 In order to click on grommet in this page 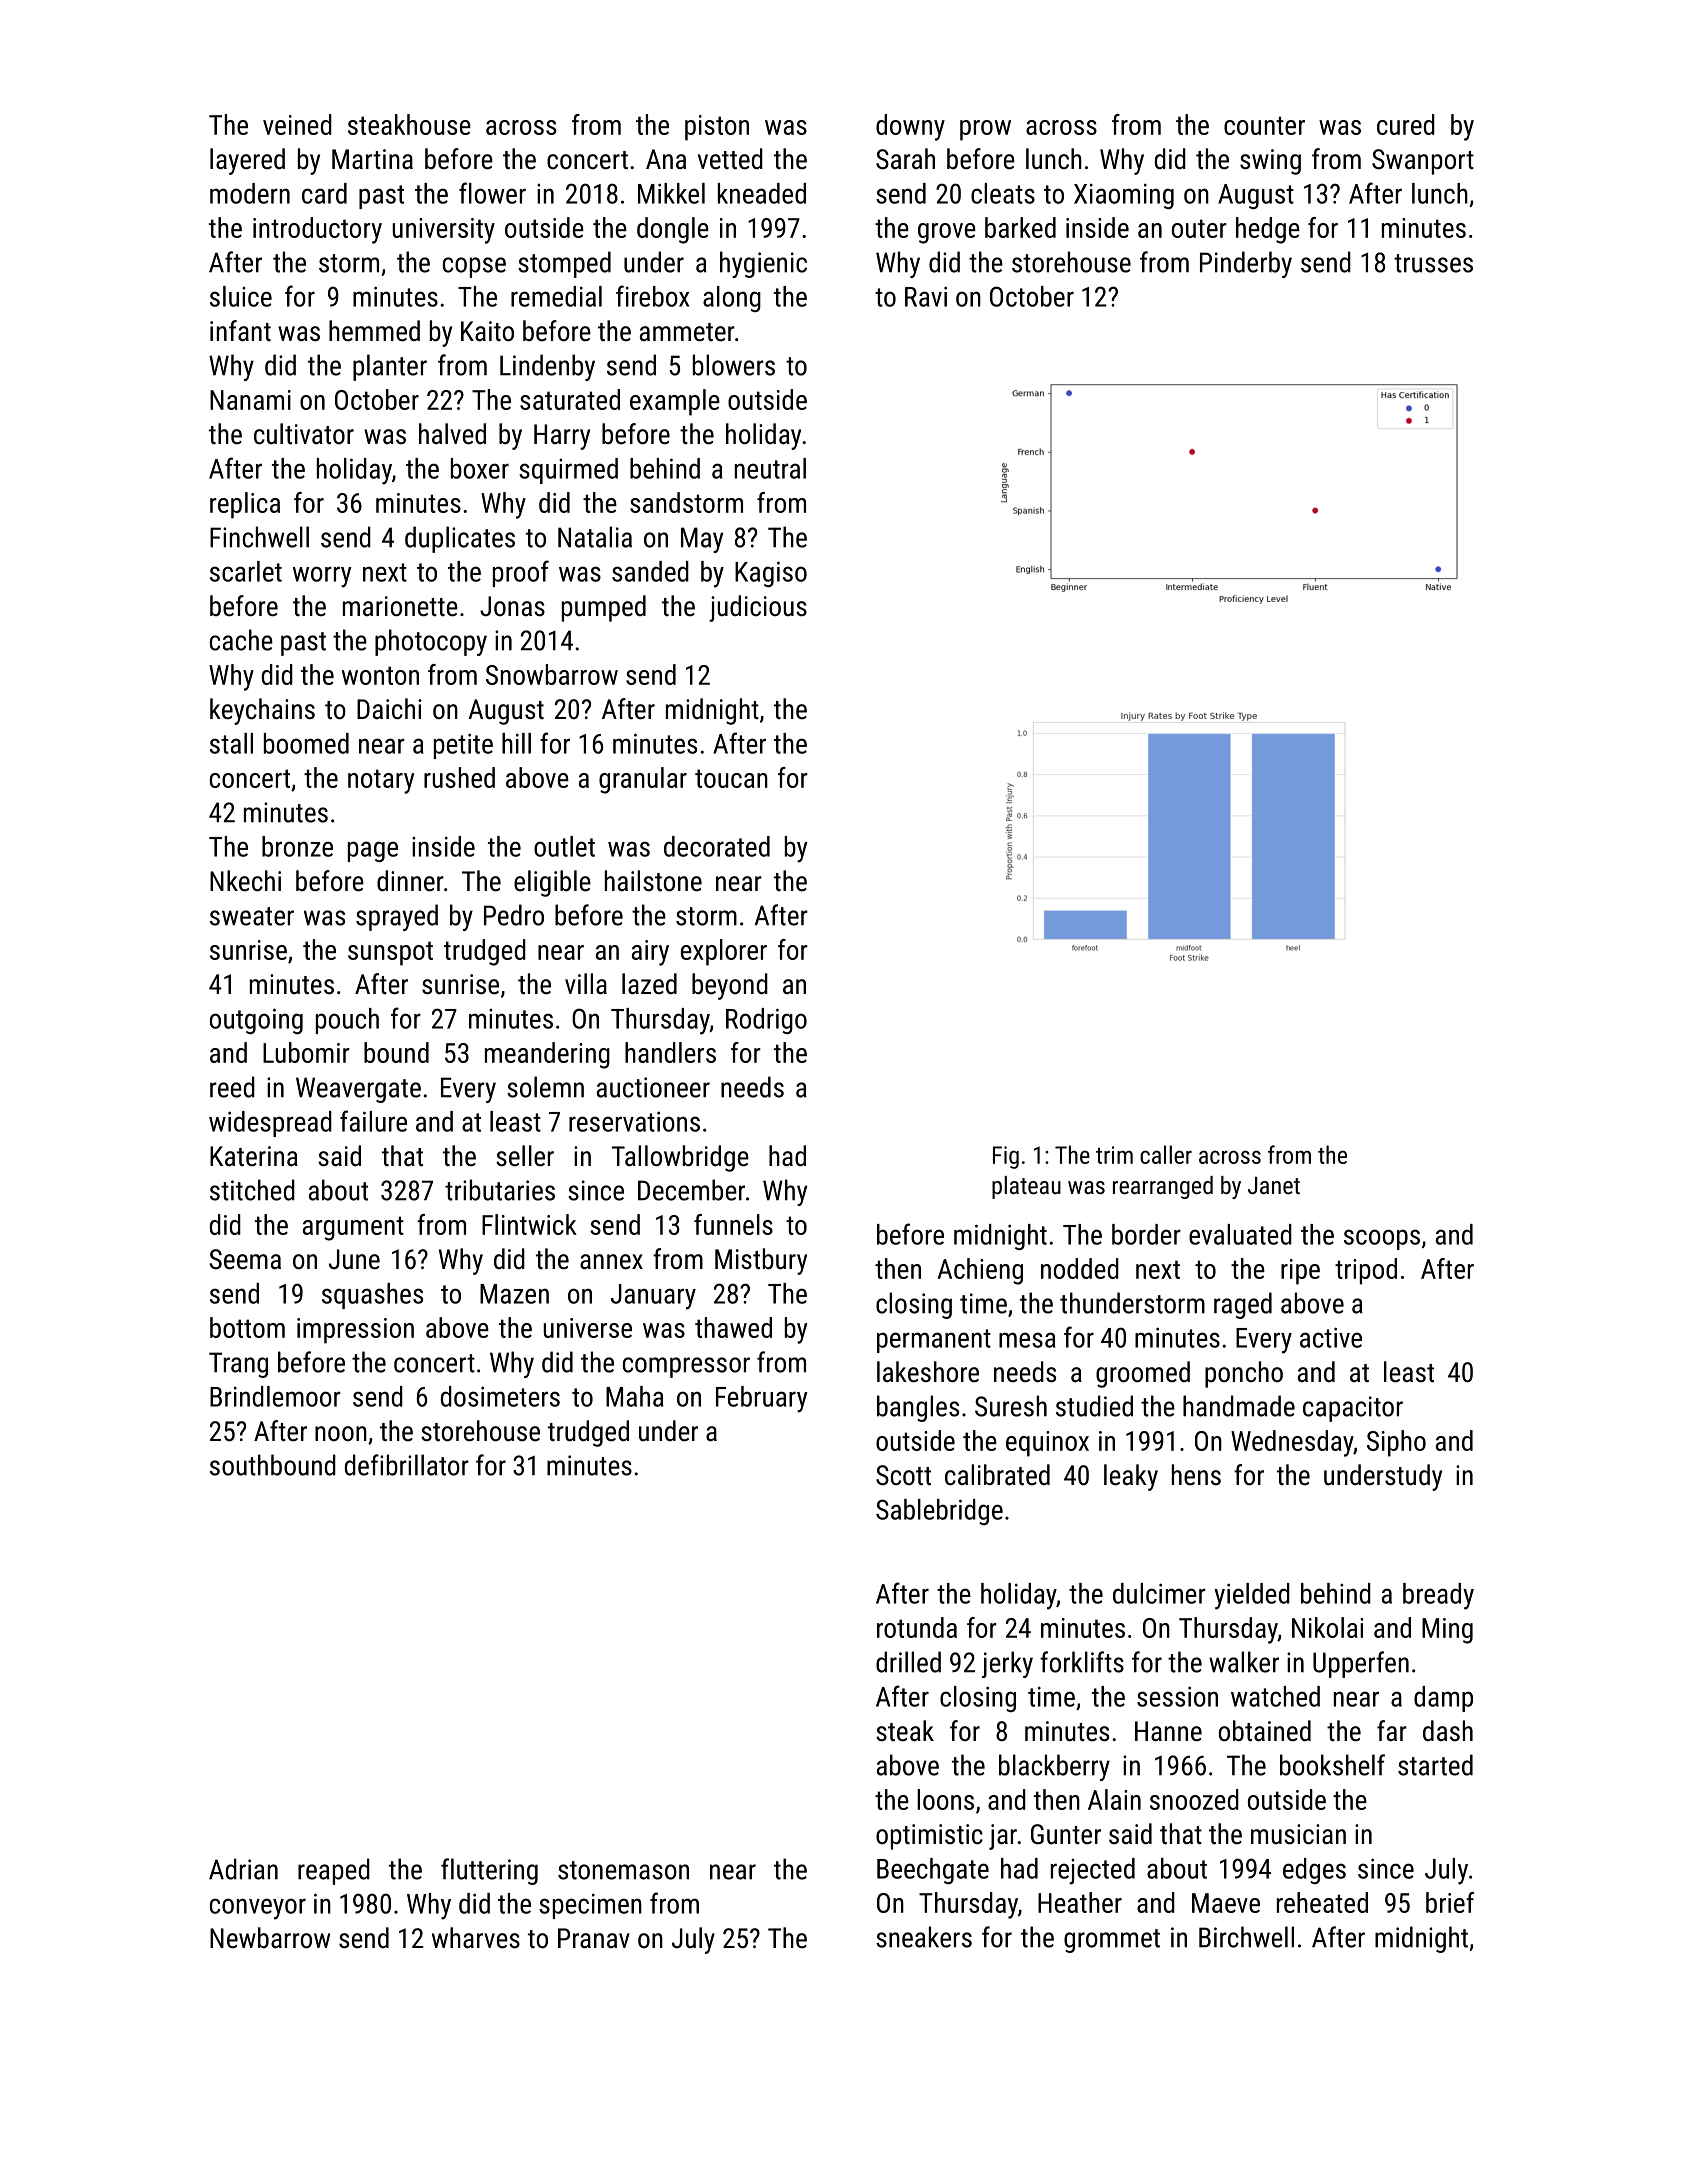, I will do `click(1112, 1941)`.
